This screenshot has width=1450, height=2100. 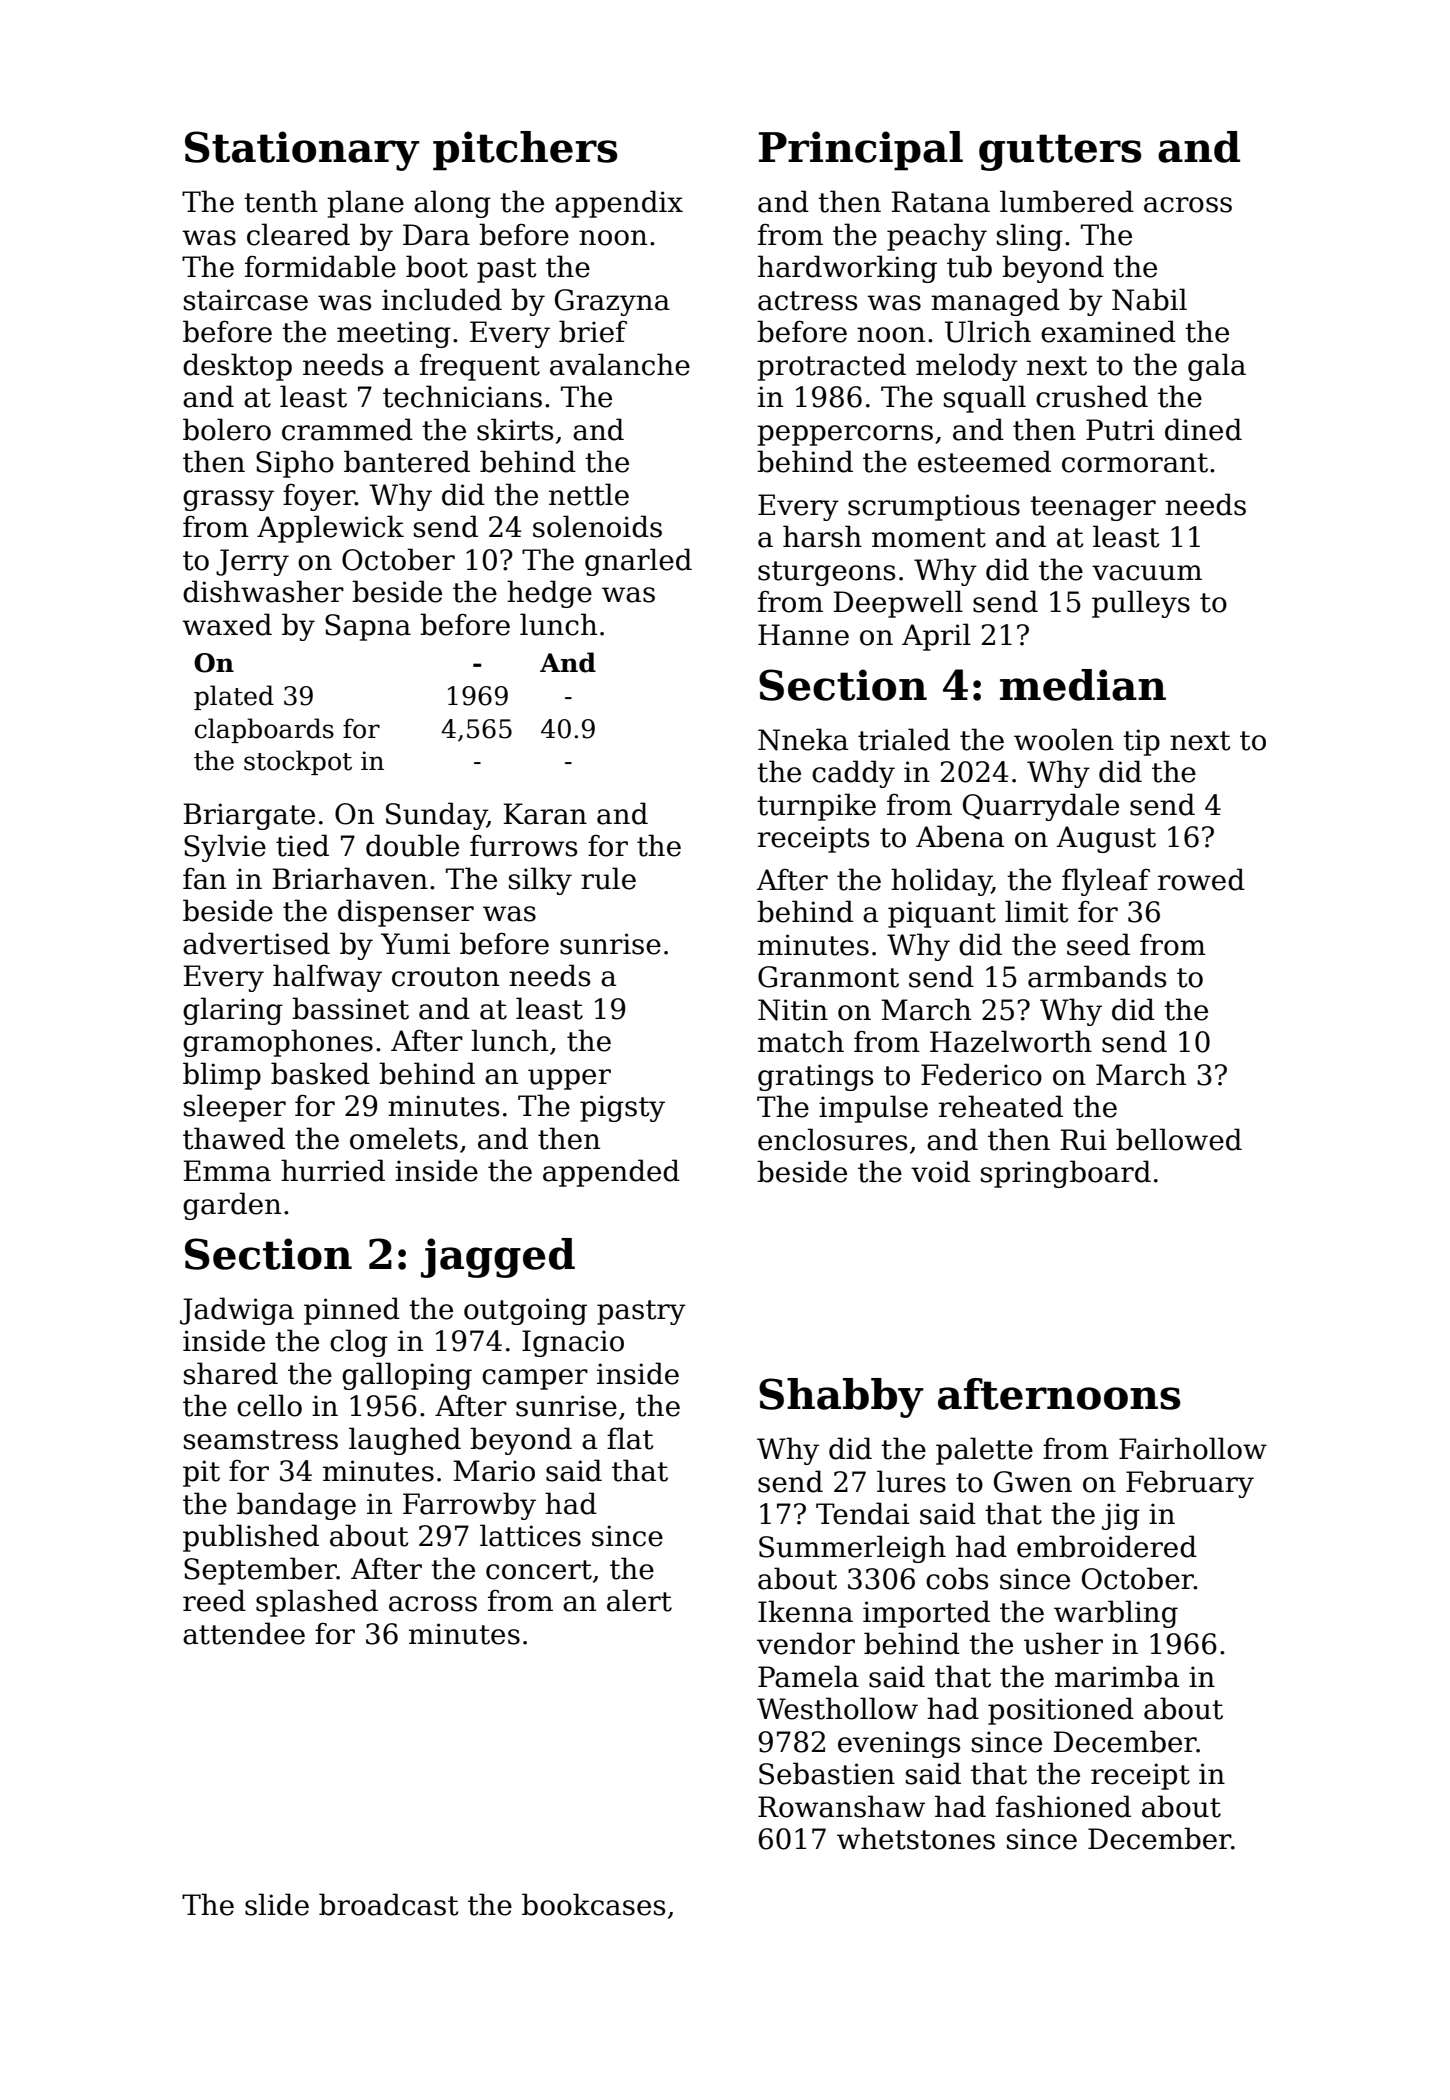 What do you see at coordinates (1149, 299) in the screenshot?
I see `Nabil` at bounding box center [1149, 299].
